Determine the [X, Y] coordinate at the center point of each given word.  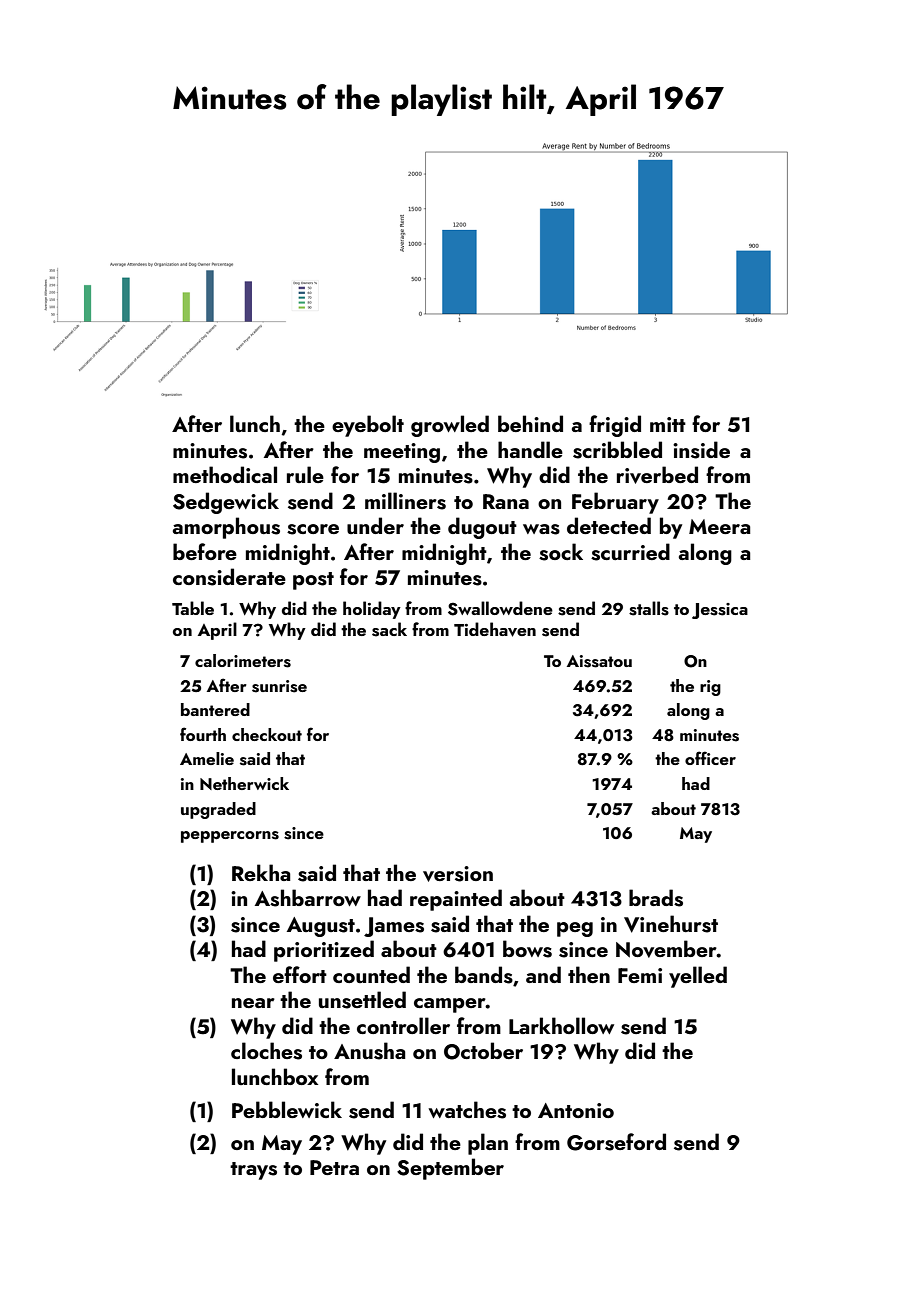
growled [450, 426]
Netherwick [244, 783]
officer [710, 758]
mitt [668, 424]
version [458, 874]
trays [253, 1171]
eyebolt [368, 426]
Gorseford [616, 1142]
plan [488, 1144]
